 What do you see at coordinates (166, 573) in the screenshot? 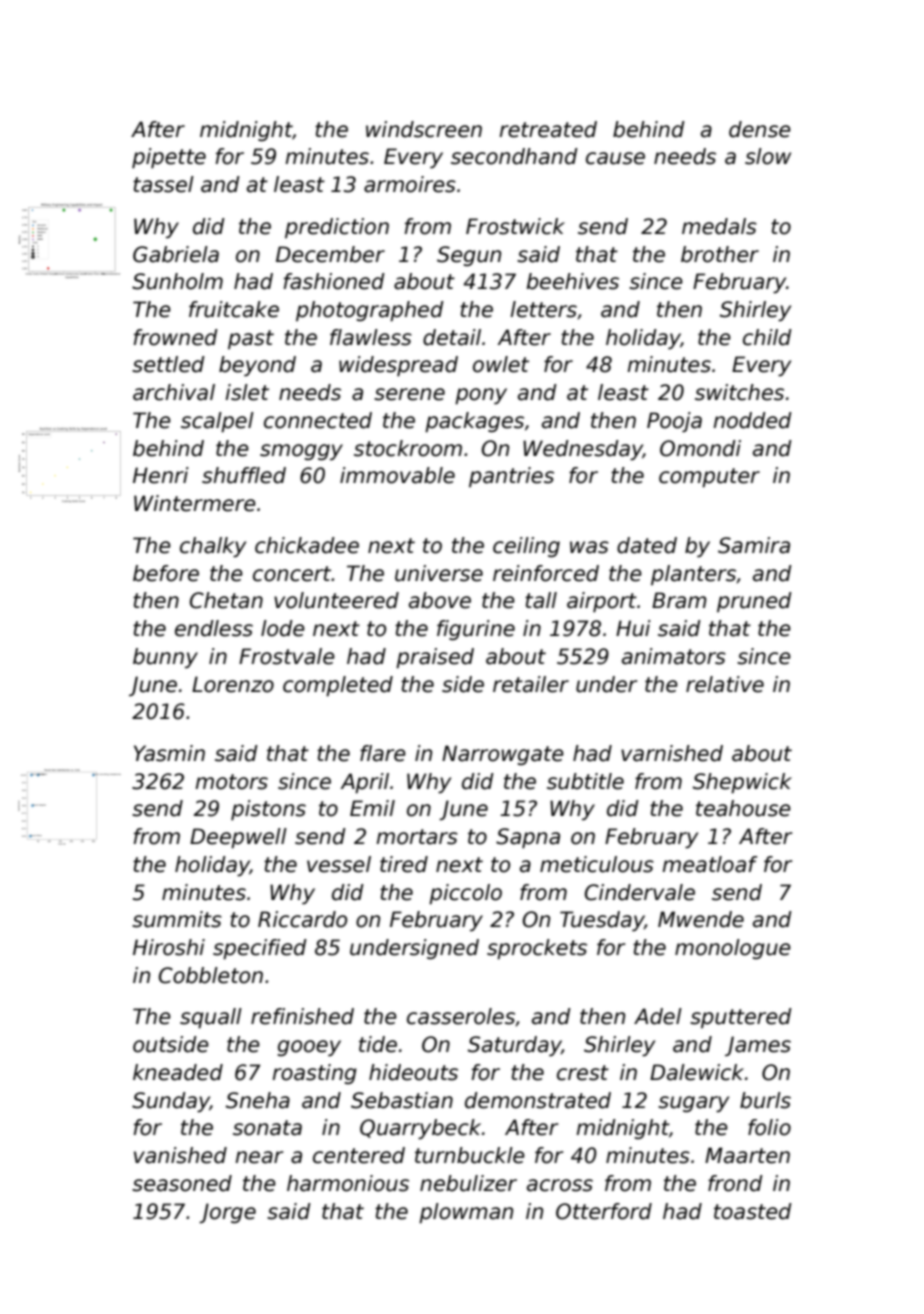
I see `before` at bounding box center [166, 573].
